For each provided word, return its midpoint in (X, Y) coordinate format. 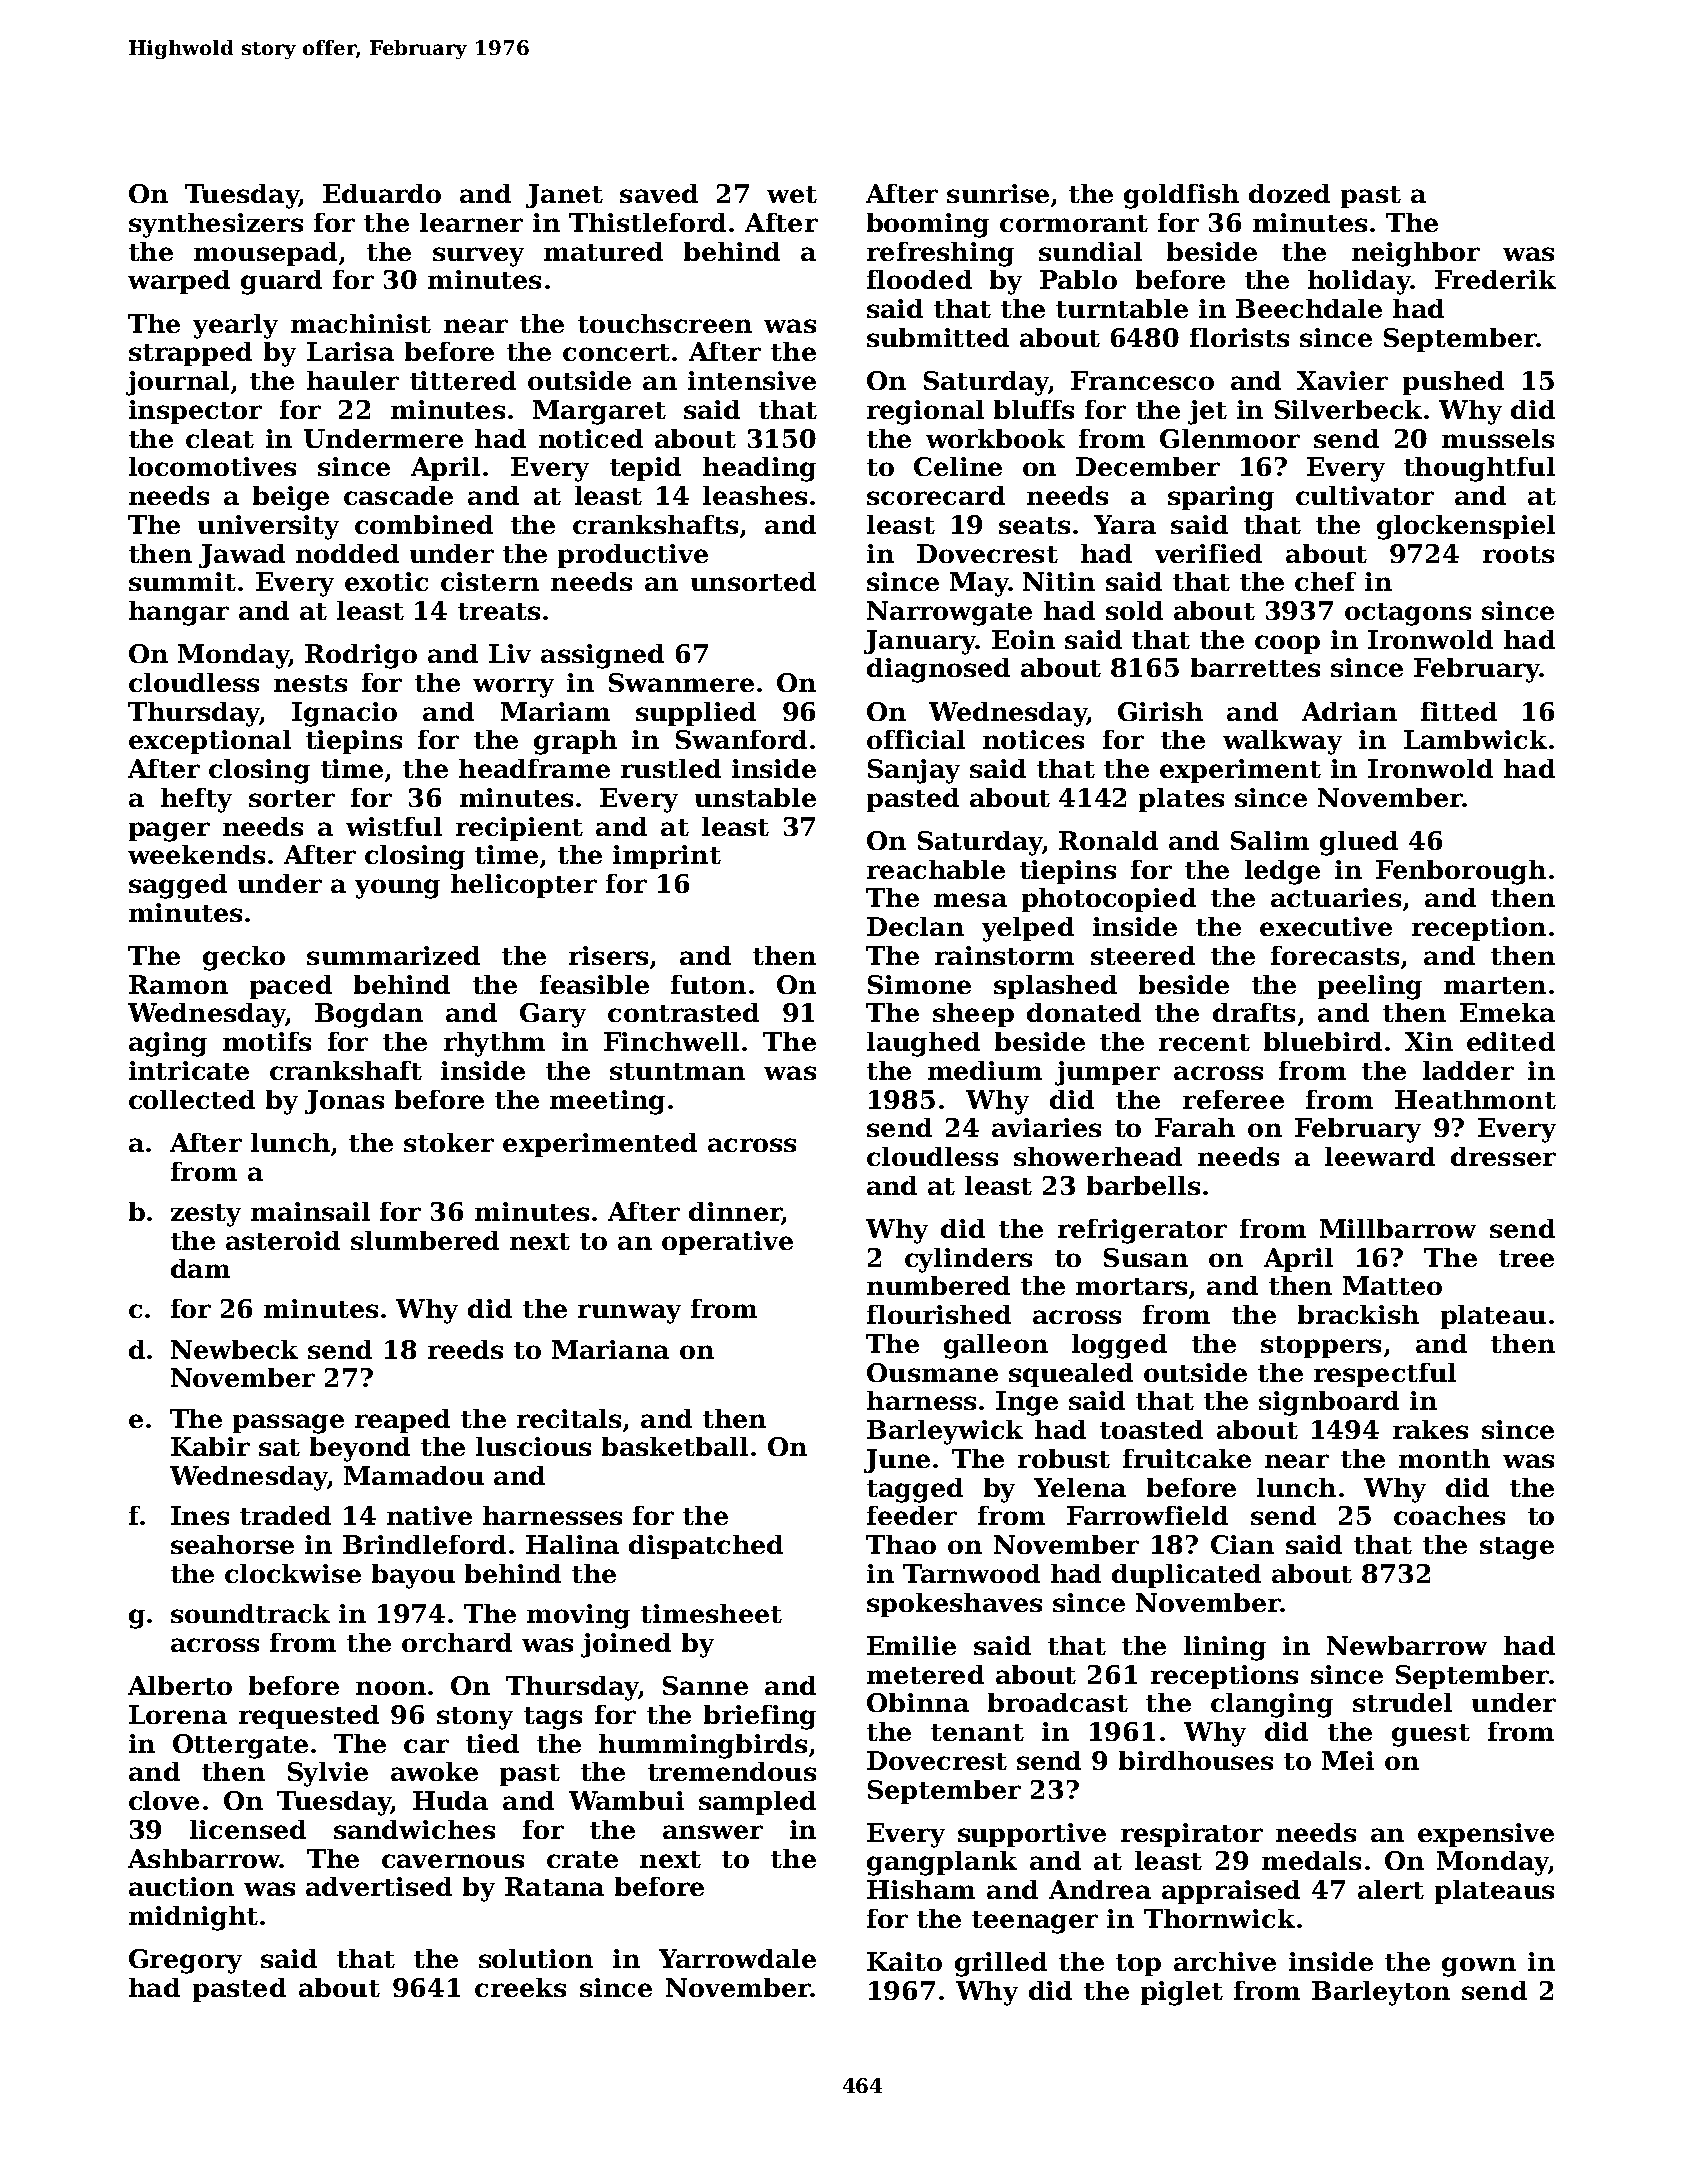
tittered (463, 380)
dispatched (706, 1547)
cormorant (1074, 223)
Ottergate (240, 1746)
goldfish (1181, 196)
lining (1225, 1648)
